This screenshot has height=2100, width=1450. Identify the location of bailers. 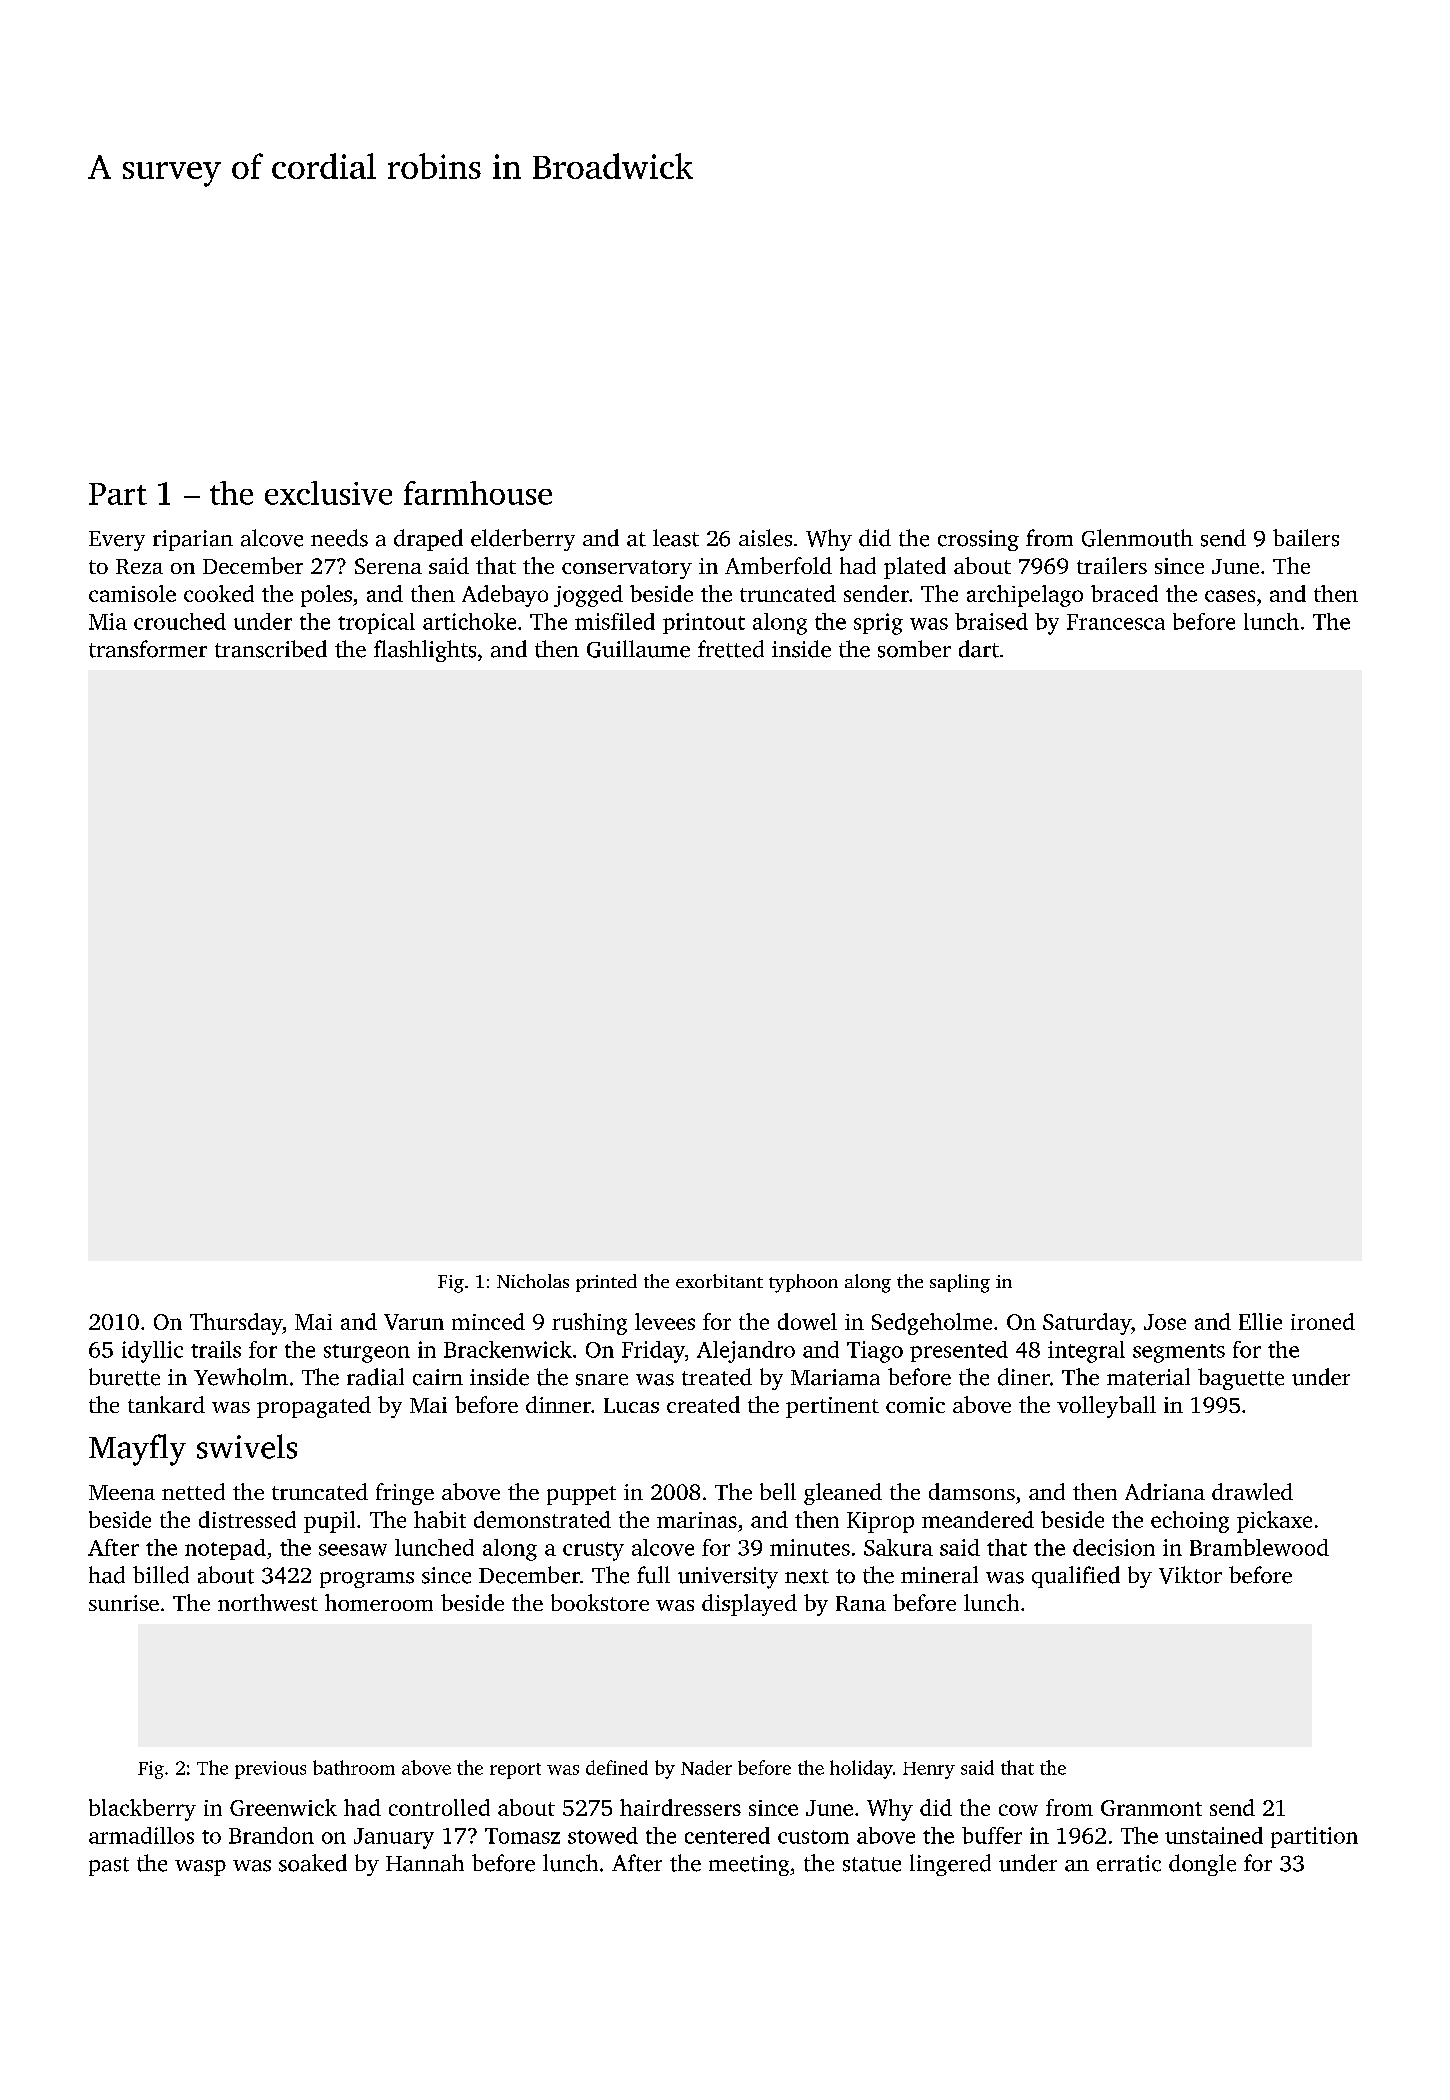
(1306, 538).
